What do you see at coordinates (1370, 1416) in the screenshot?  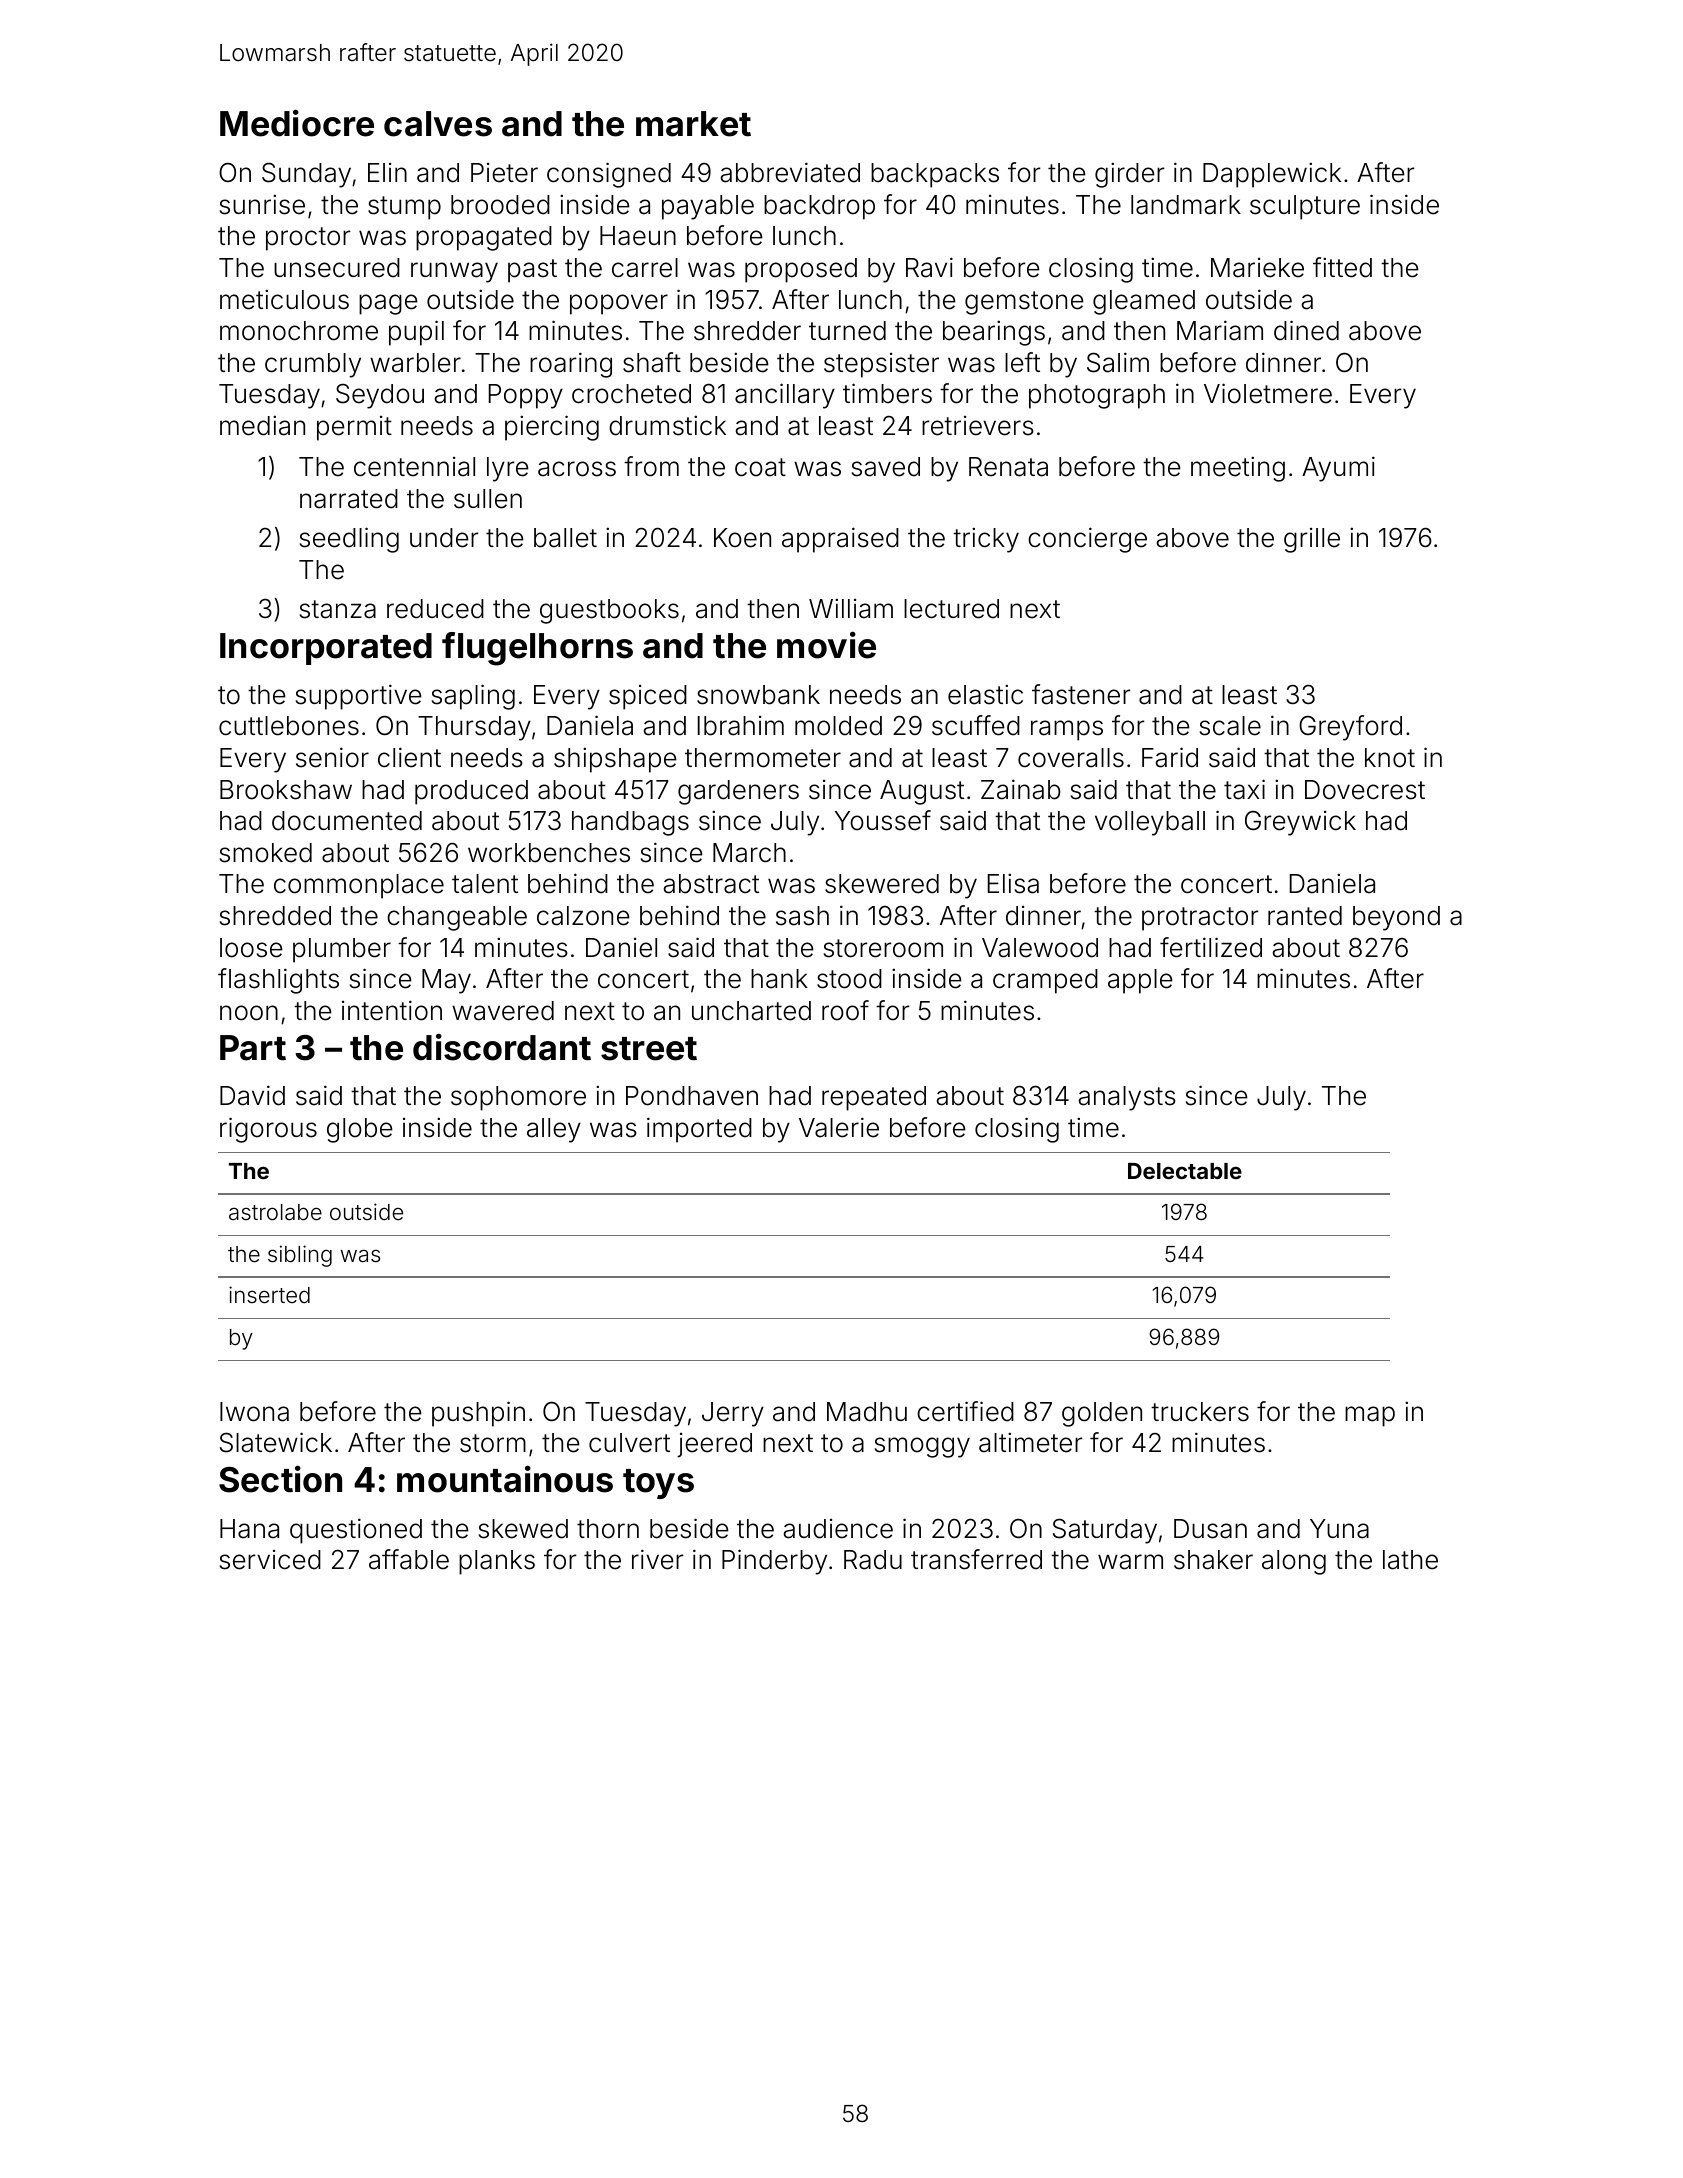 I see `map` at bounding box center [1370, 1416].
